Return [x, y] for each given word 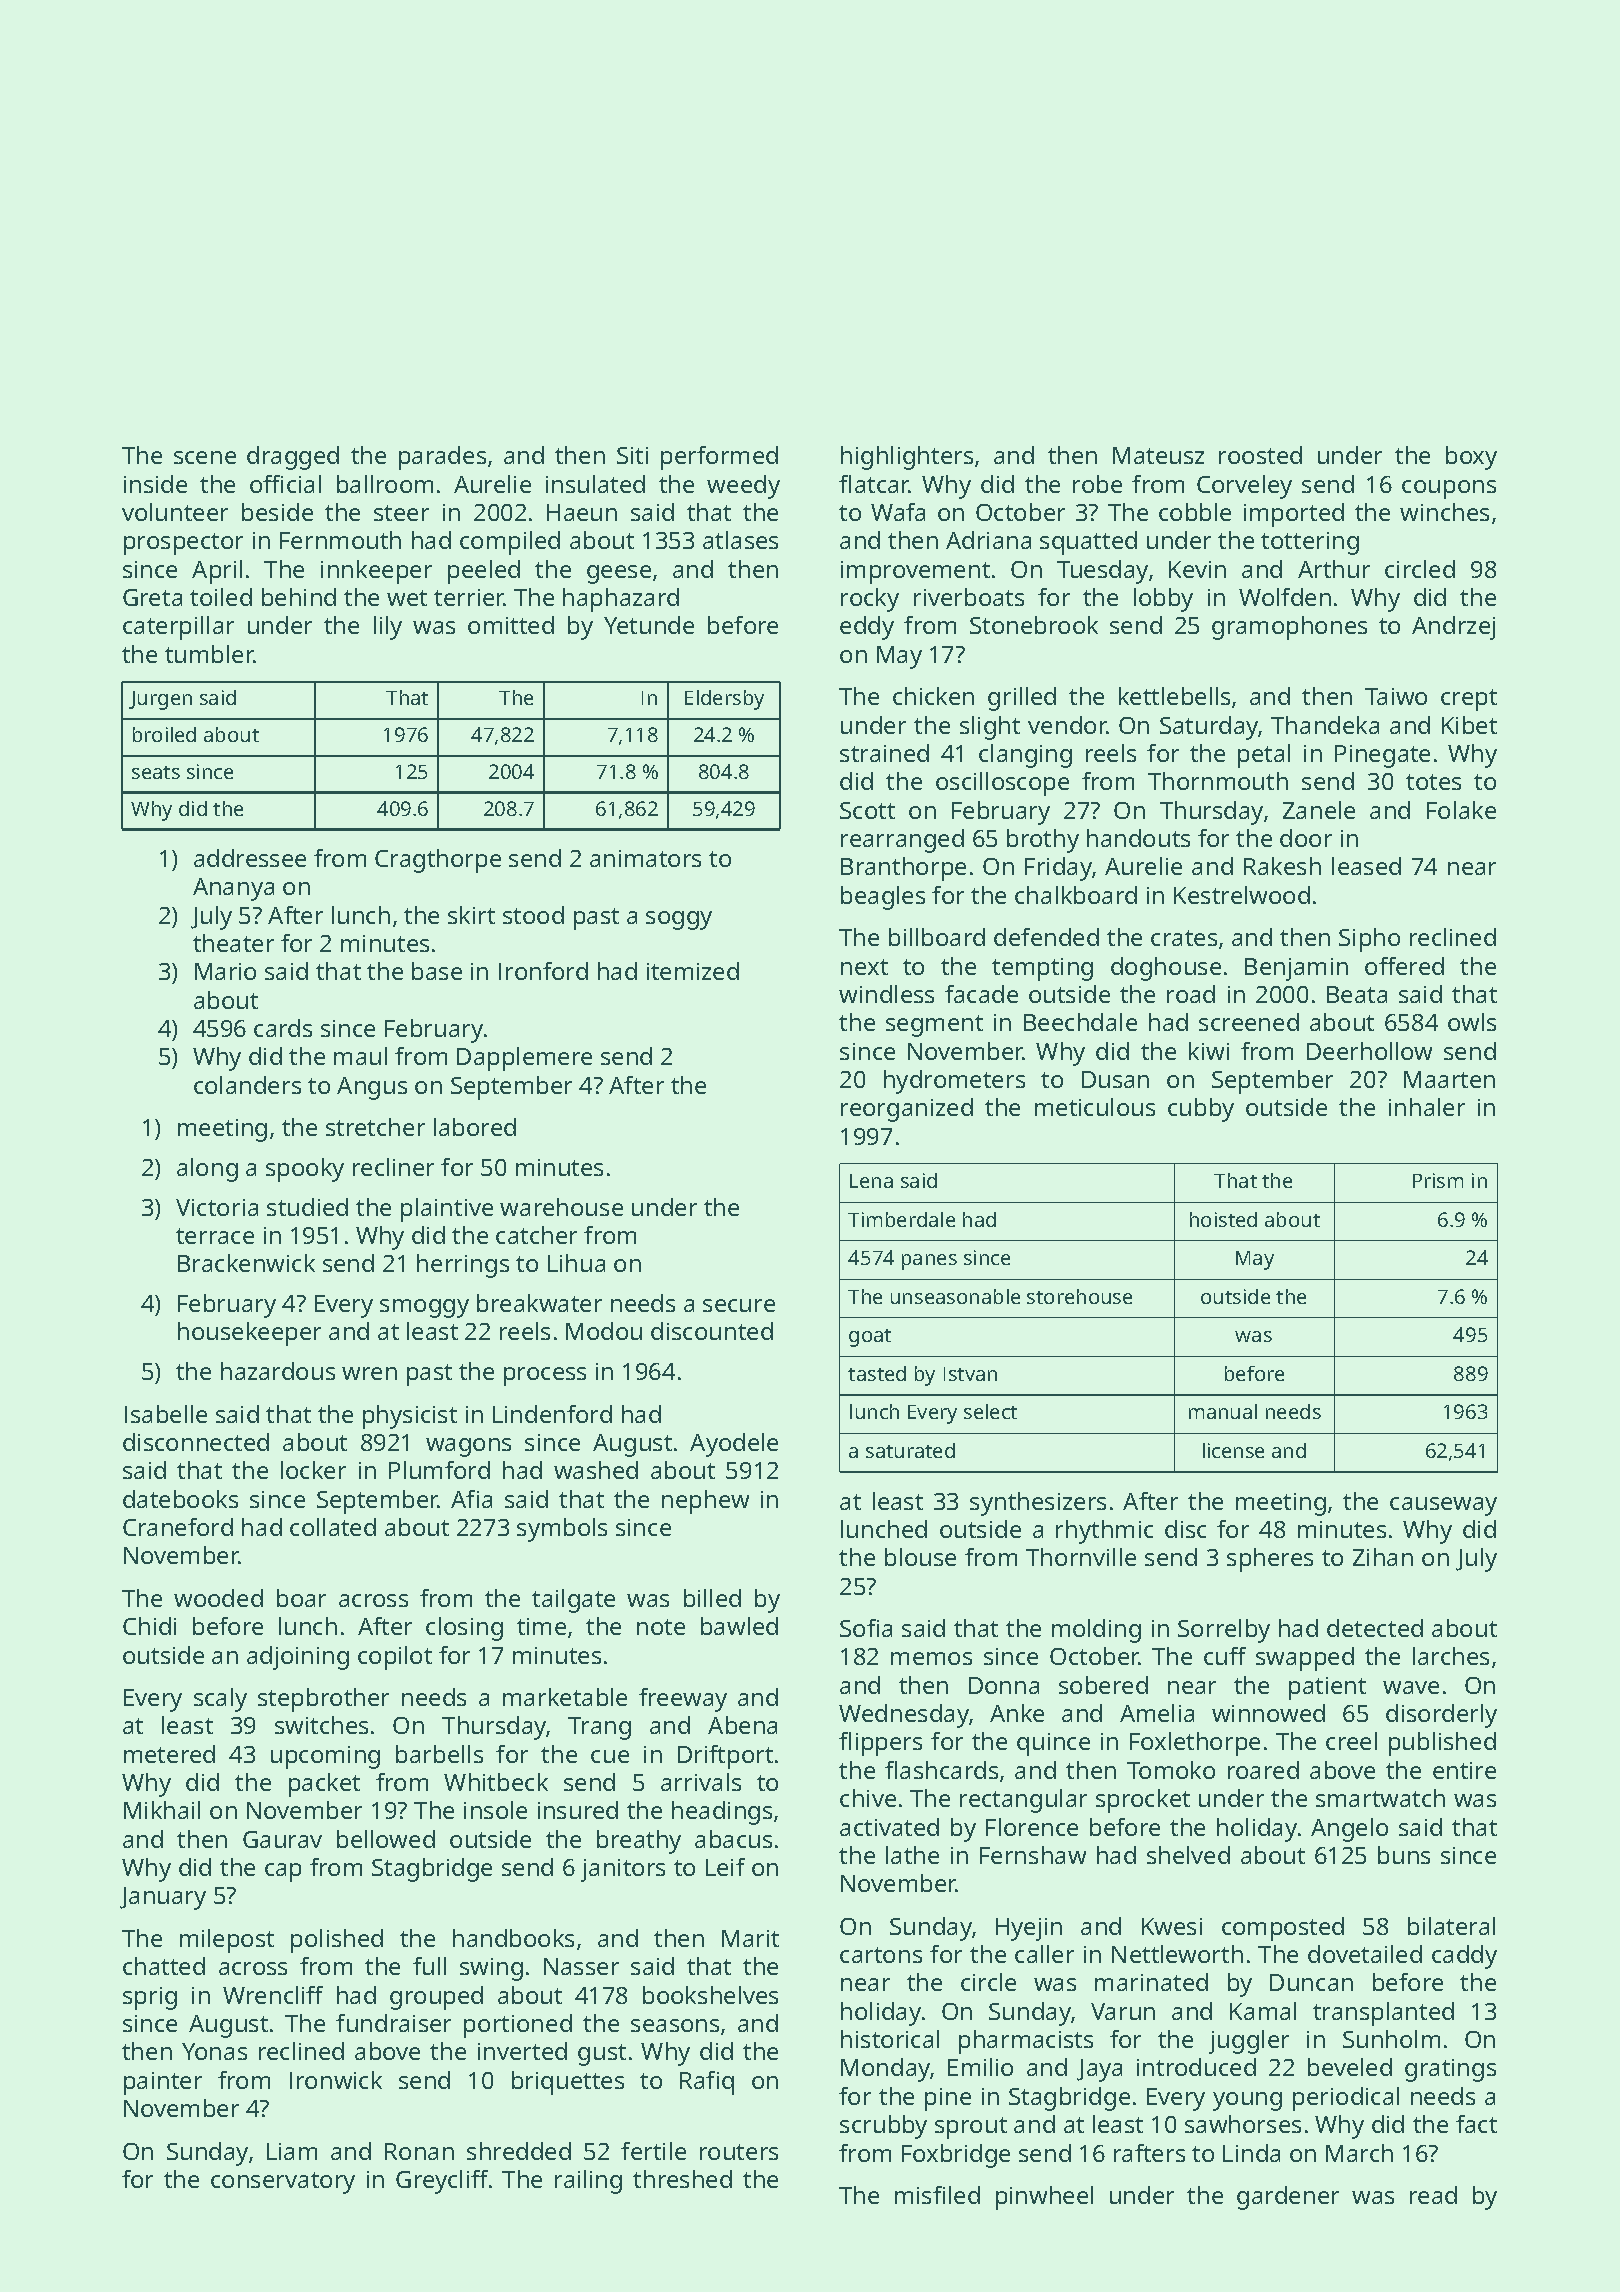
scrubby [883, 2127]
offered [1404, 966]
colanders [247, 1085]
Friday [1058, 869]
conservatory [283, 2183]
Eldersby [724, 700]
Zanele [1319, 810]
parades [442, 458]
